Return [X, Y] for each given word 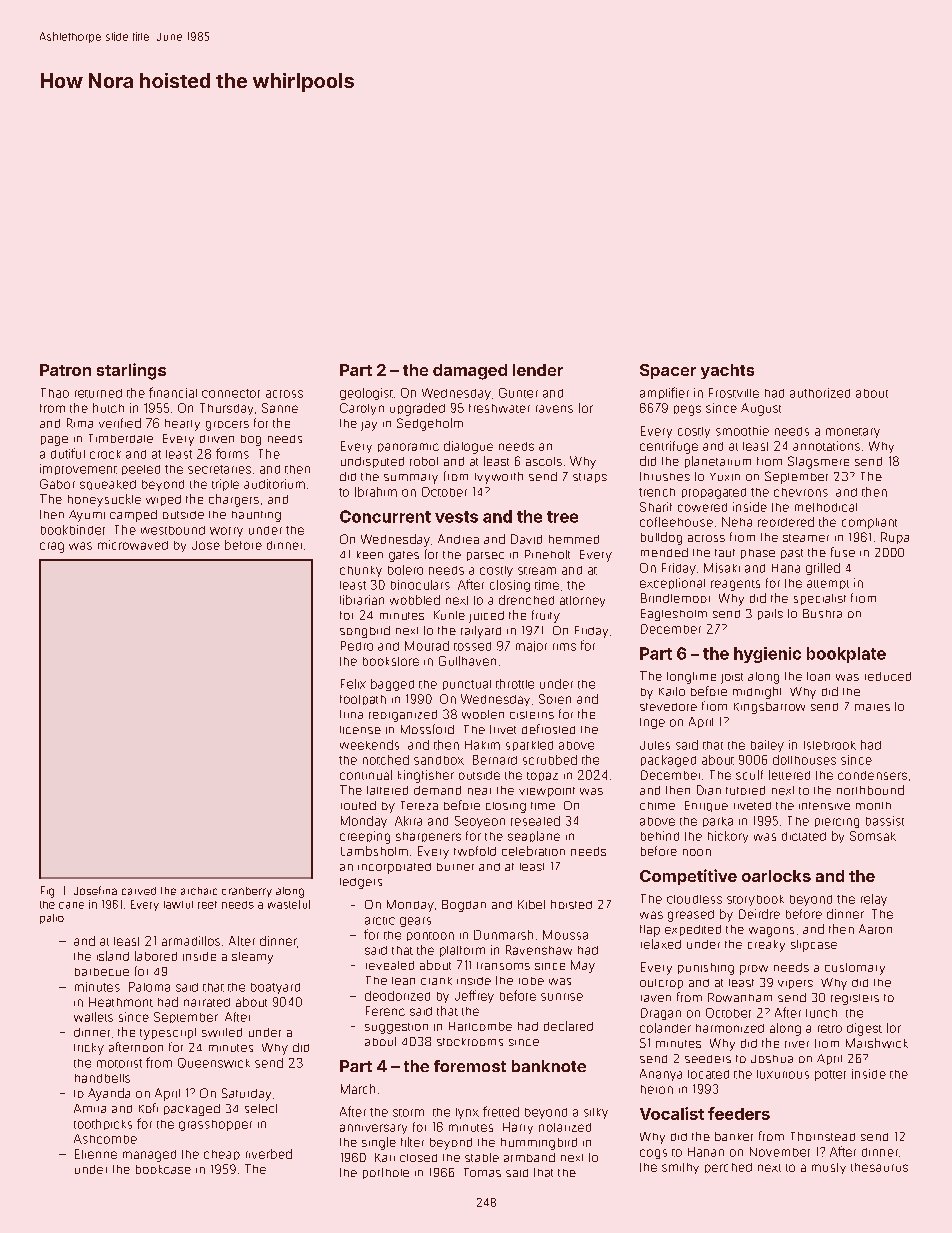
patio [52, 919]
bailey [767, 746]
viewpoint [547, 792]
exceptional [672, 583]
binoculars [420, 585]
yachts [727, 371]
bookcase [163, 1169]
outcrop [661, 984]
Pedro [357, 646]
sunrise [562, 997]
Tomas [482, 1172]
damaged [470, 372]
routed [358, 805]
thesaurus [879, 1167]
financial [173, 392]
